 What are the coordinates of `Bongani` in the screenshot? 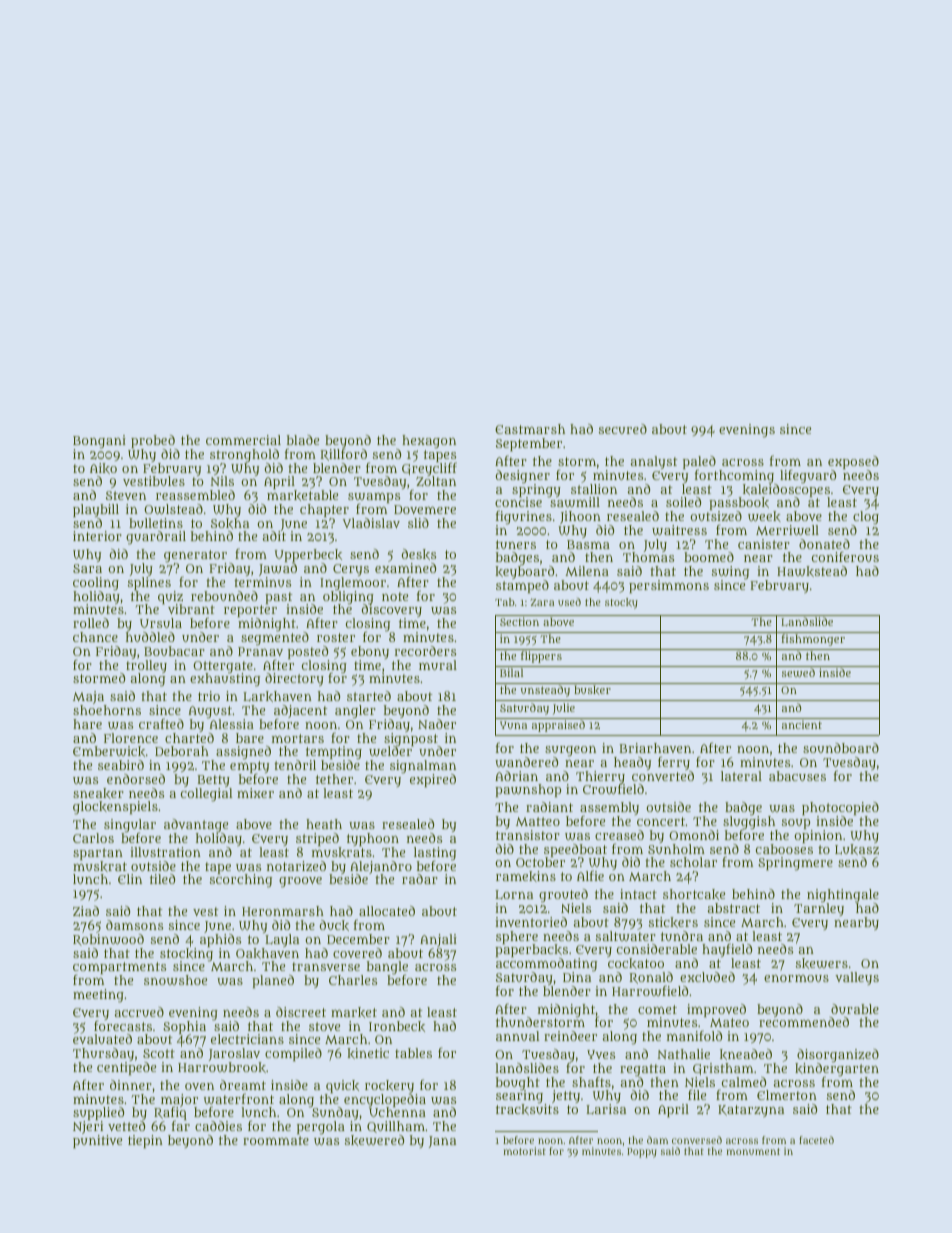 It's located at (99, 442).
